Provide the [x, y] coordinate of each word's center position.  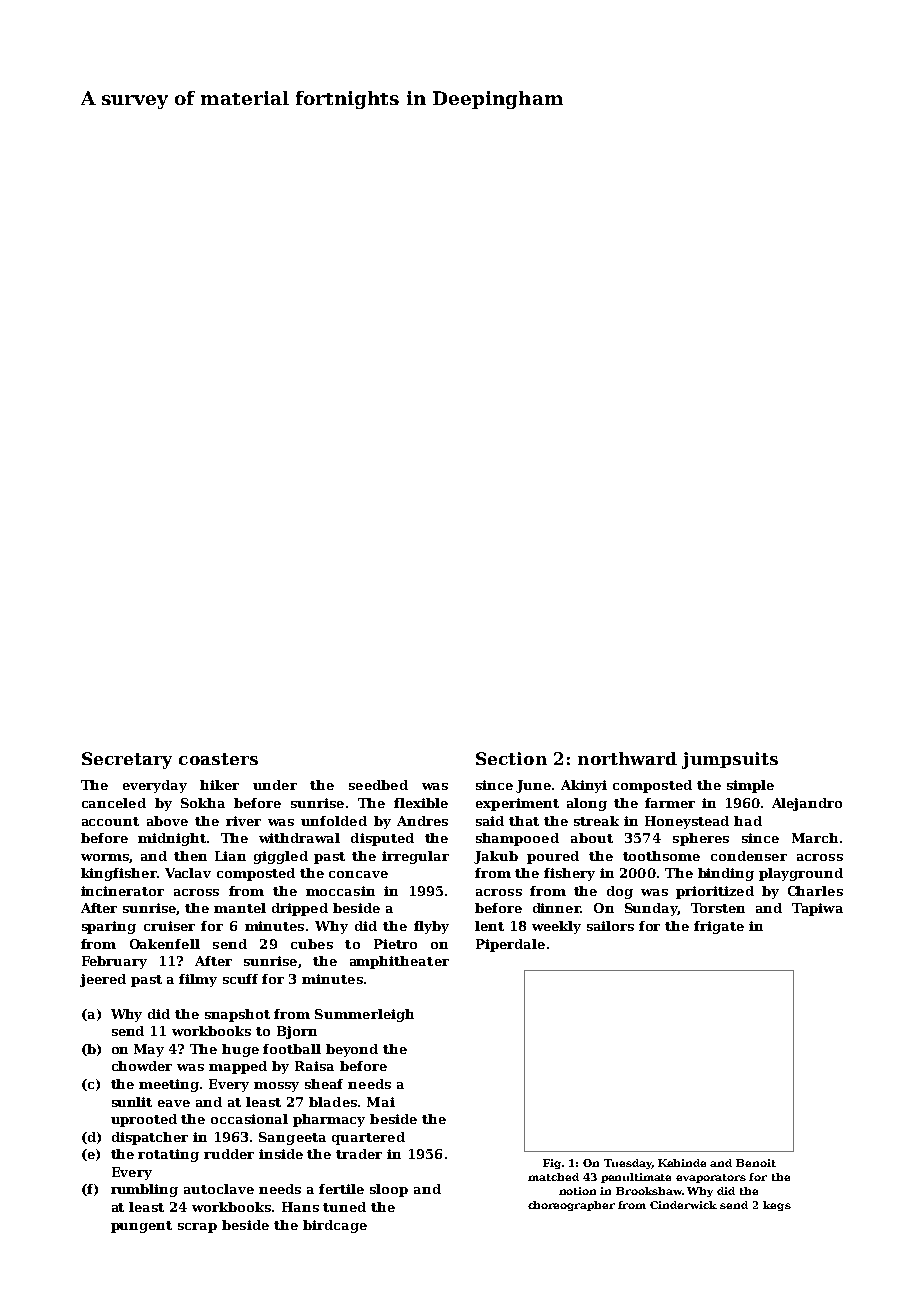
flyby [431, 927]
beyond [352, 1050]
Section [511, 758]
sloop [389, 1190]
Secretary [127, 760]
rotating [168, 1155]
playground [801, 874]
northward [627, 758]
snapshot [237, 1015]
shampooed [517, 839]
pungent [141, 1227]
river [243, 821]
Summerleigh [364, 1015]
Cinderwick [683, 1205]
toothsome [661, 856]
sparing [109, 927]
